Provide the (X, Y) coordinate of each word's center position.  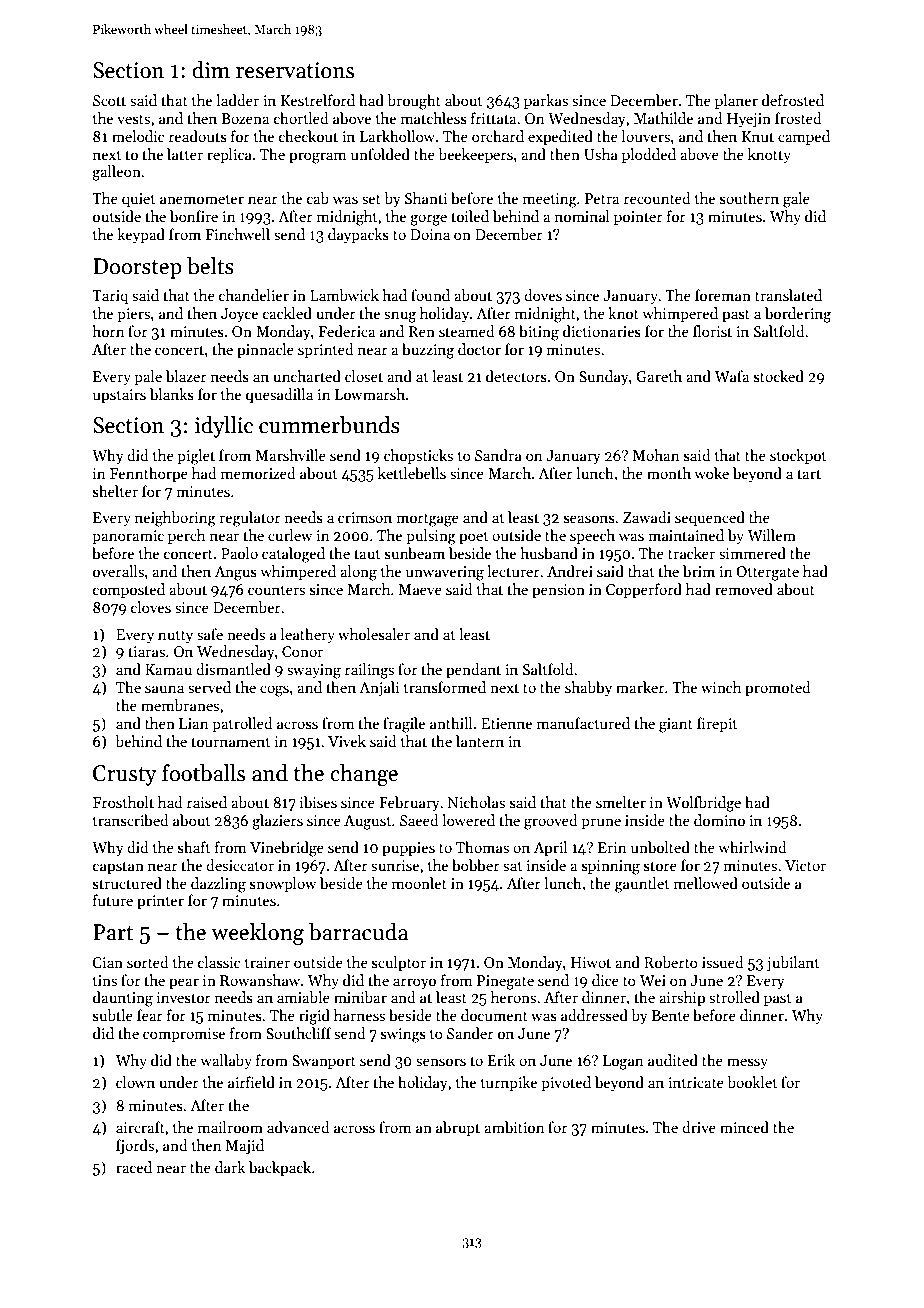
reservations (295, 70)
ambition (514, 1127)
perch (186, 536)
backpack (280, 1168)
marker (640, 687)
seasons (589, 519)
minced (744, 1127)
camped (804, 137)
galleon (116, 173)
